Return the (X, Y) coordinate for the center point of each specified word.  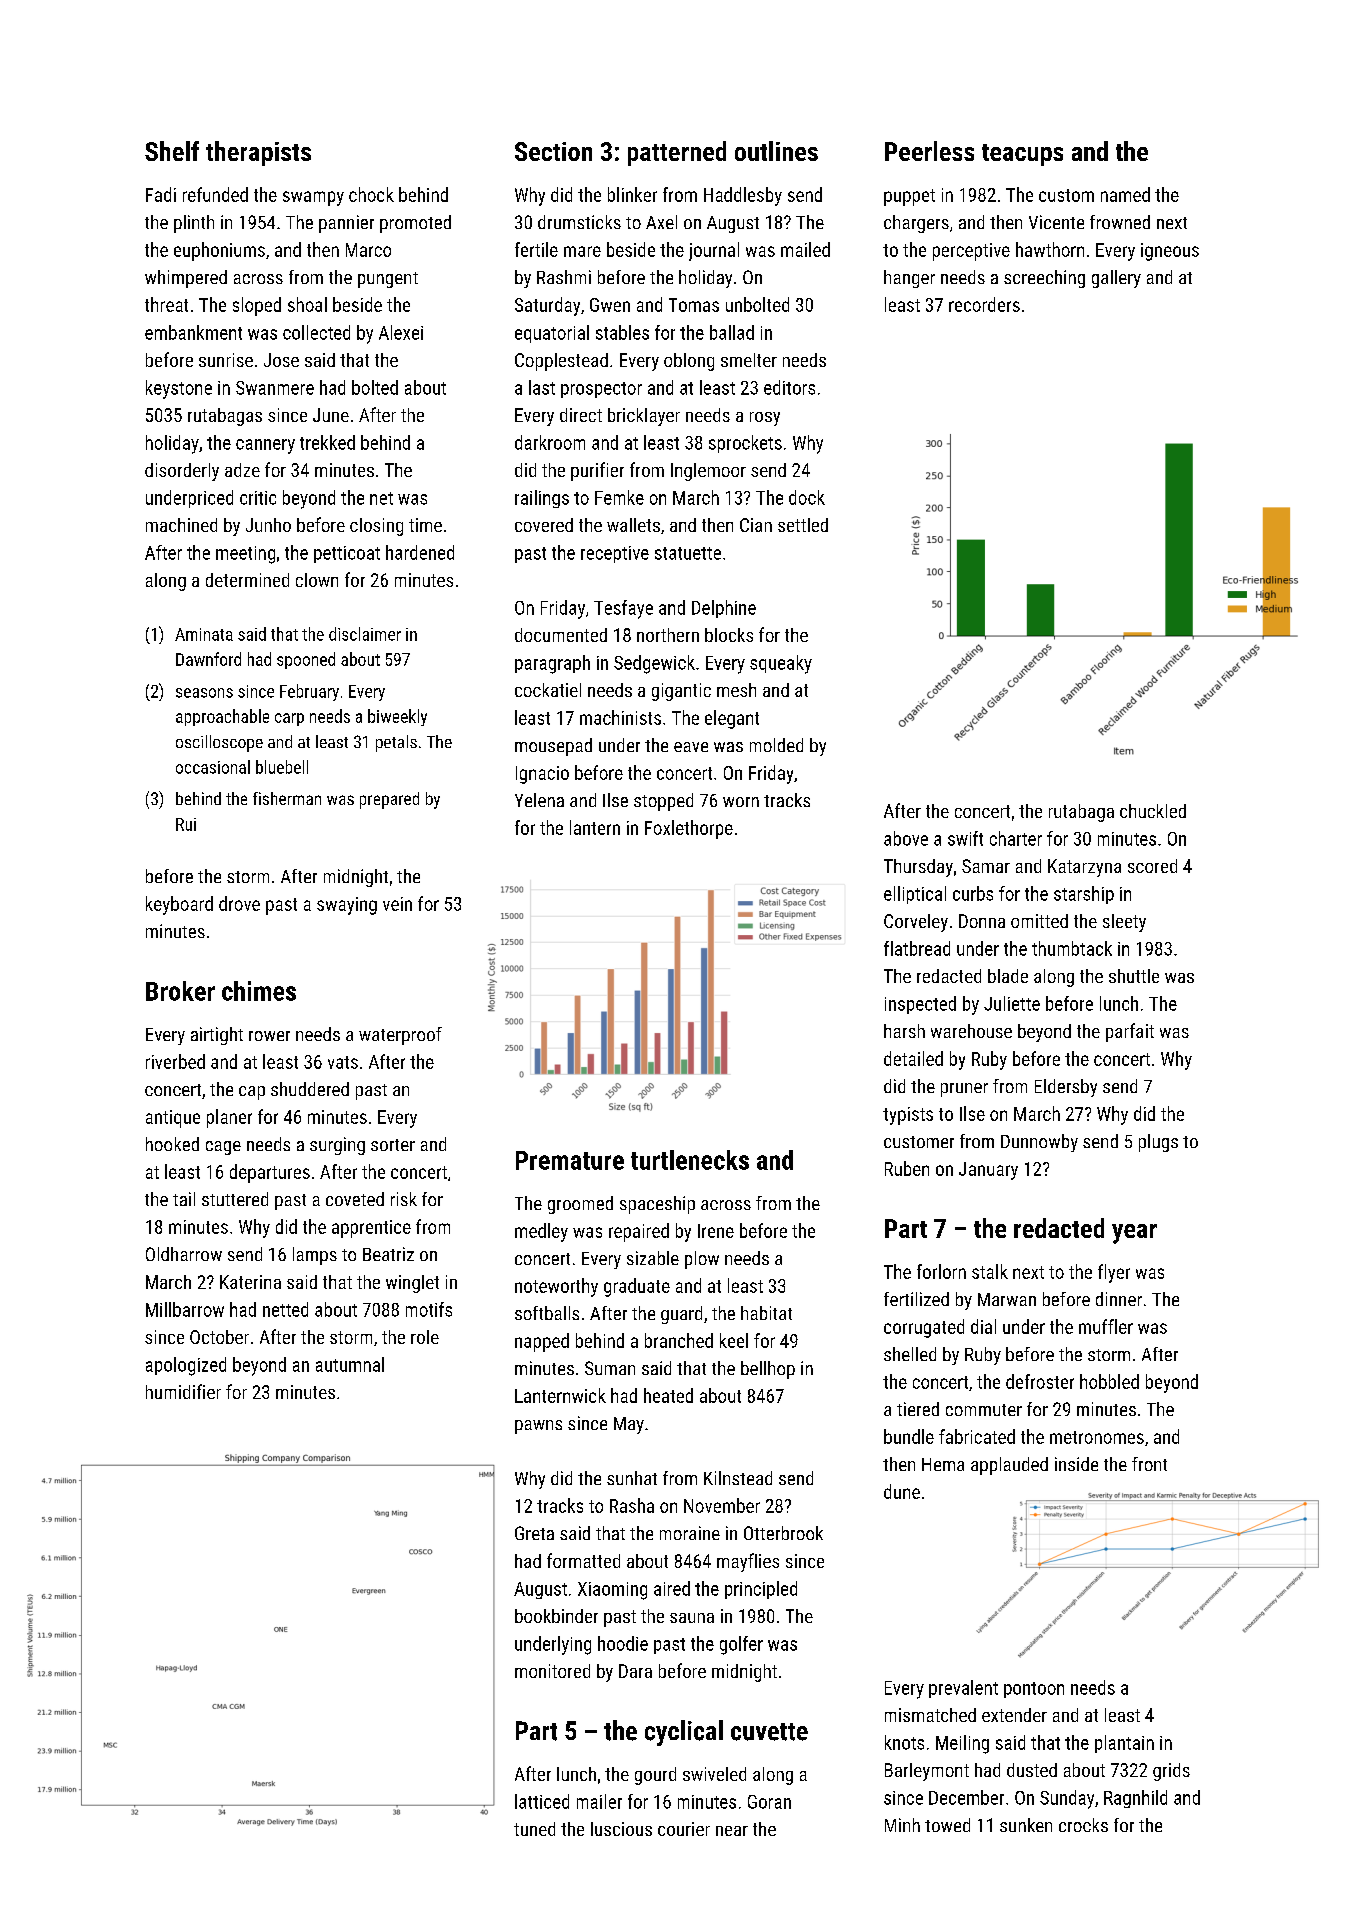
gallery (1116, 279)
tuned (534, 1829)
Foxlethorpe (689, 829)
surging (337, 1146)
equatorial (552, 334)
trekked (327, 442)
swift (965, 838)
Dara (635, 1671)
